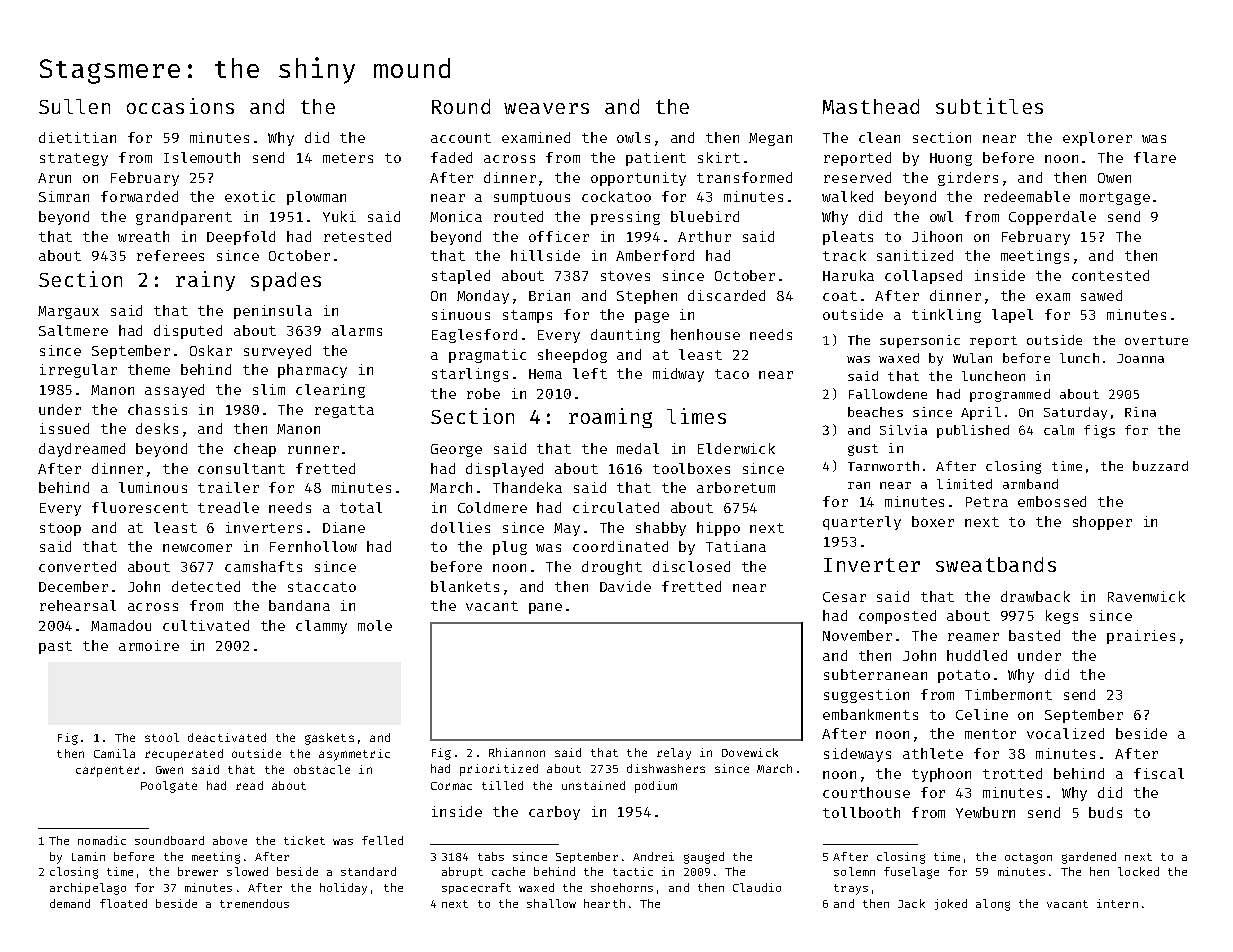 This page has height=952, width=1233. Describe the element at coordinates (1117, 903) in the page. I see `intern` at that location.
